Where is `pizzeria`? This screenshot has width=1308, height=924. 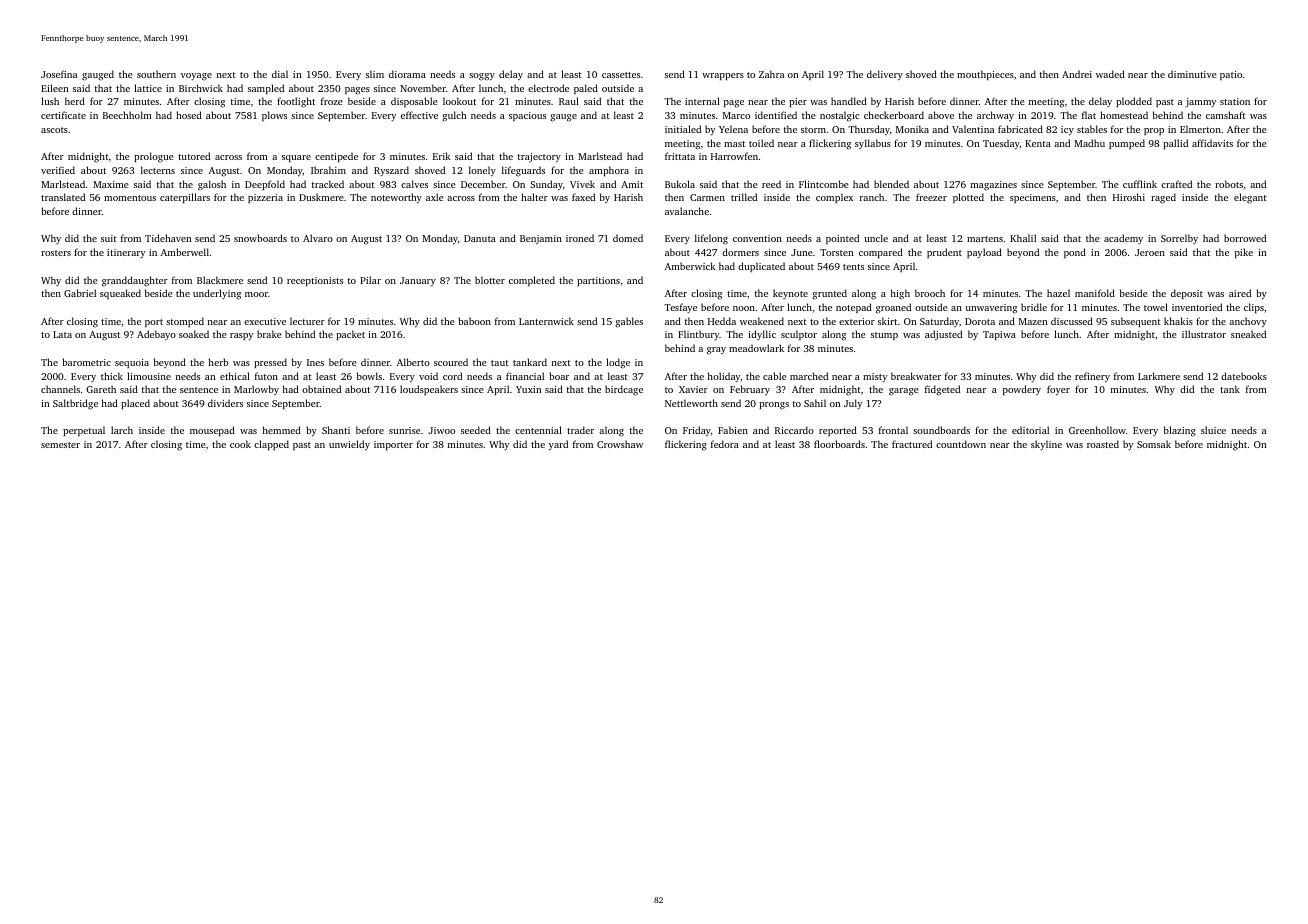 pizzeria is located at coordinates (265, 198).
